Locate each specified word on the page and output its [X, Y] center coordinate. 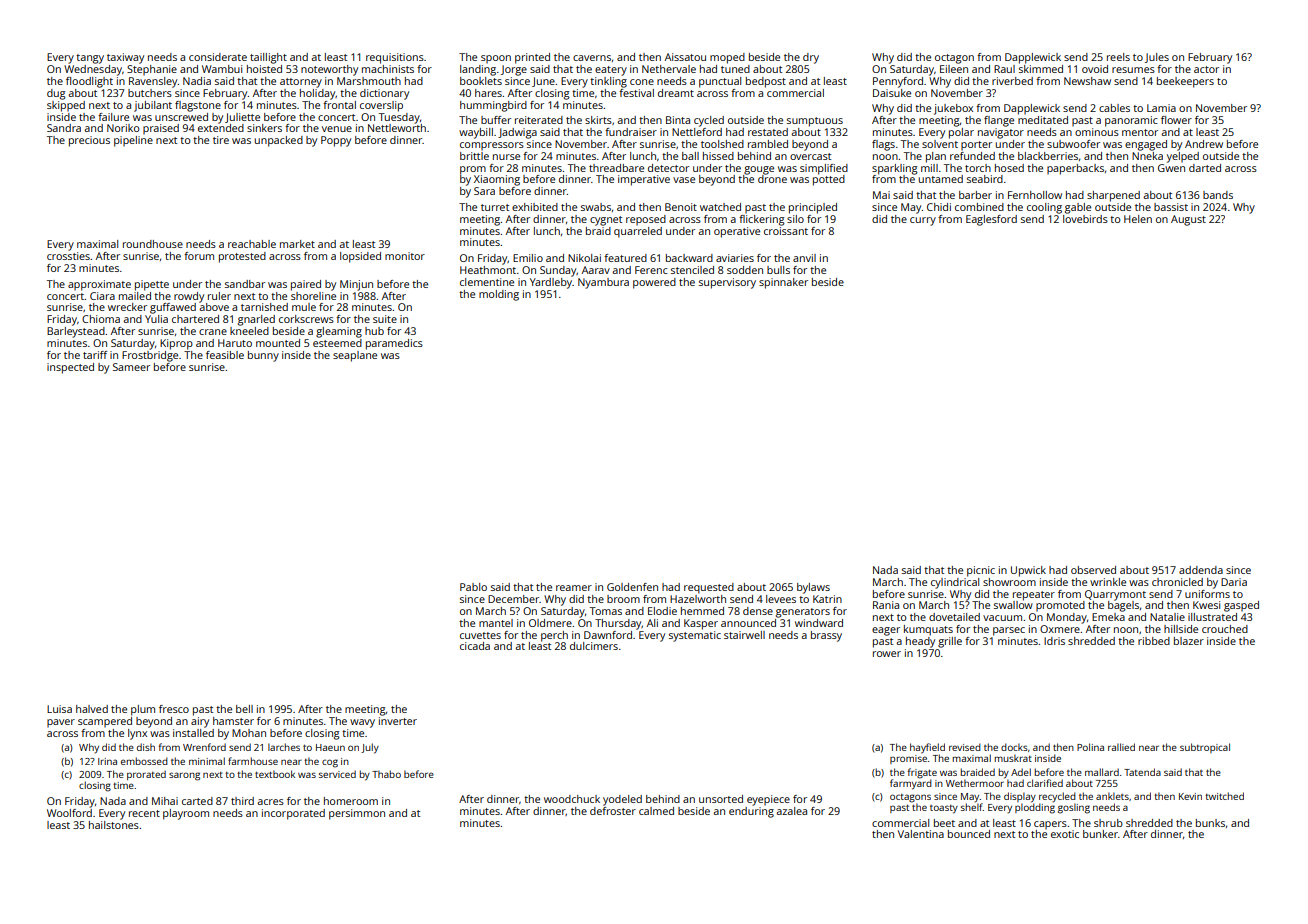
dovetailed [954, 617]
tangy [90, 59]
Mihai [165, 801]
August [1188, 220]
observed [1093, 570]
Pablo [473, 587]
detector [668, 168]
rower [887, 654]
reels [1118, 57]
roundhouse [153, 244]
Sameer [131, 367]
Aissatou [685, 57]
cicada [475, 646]
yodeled [622, 800]
